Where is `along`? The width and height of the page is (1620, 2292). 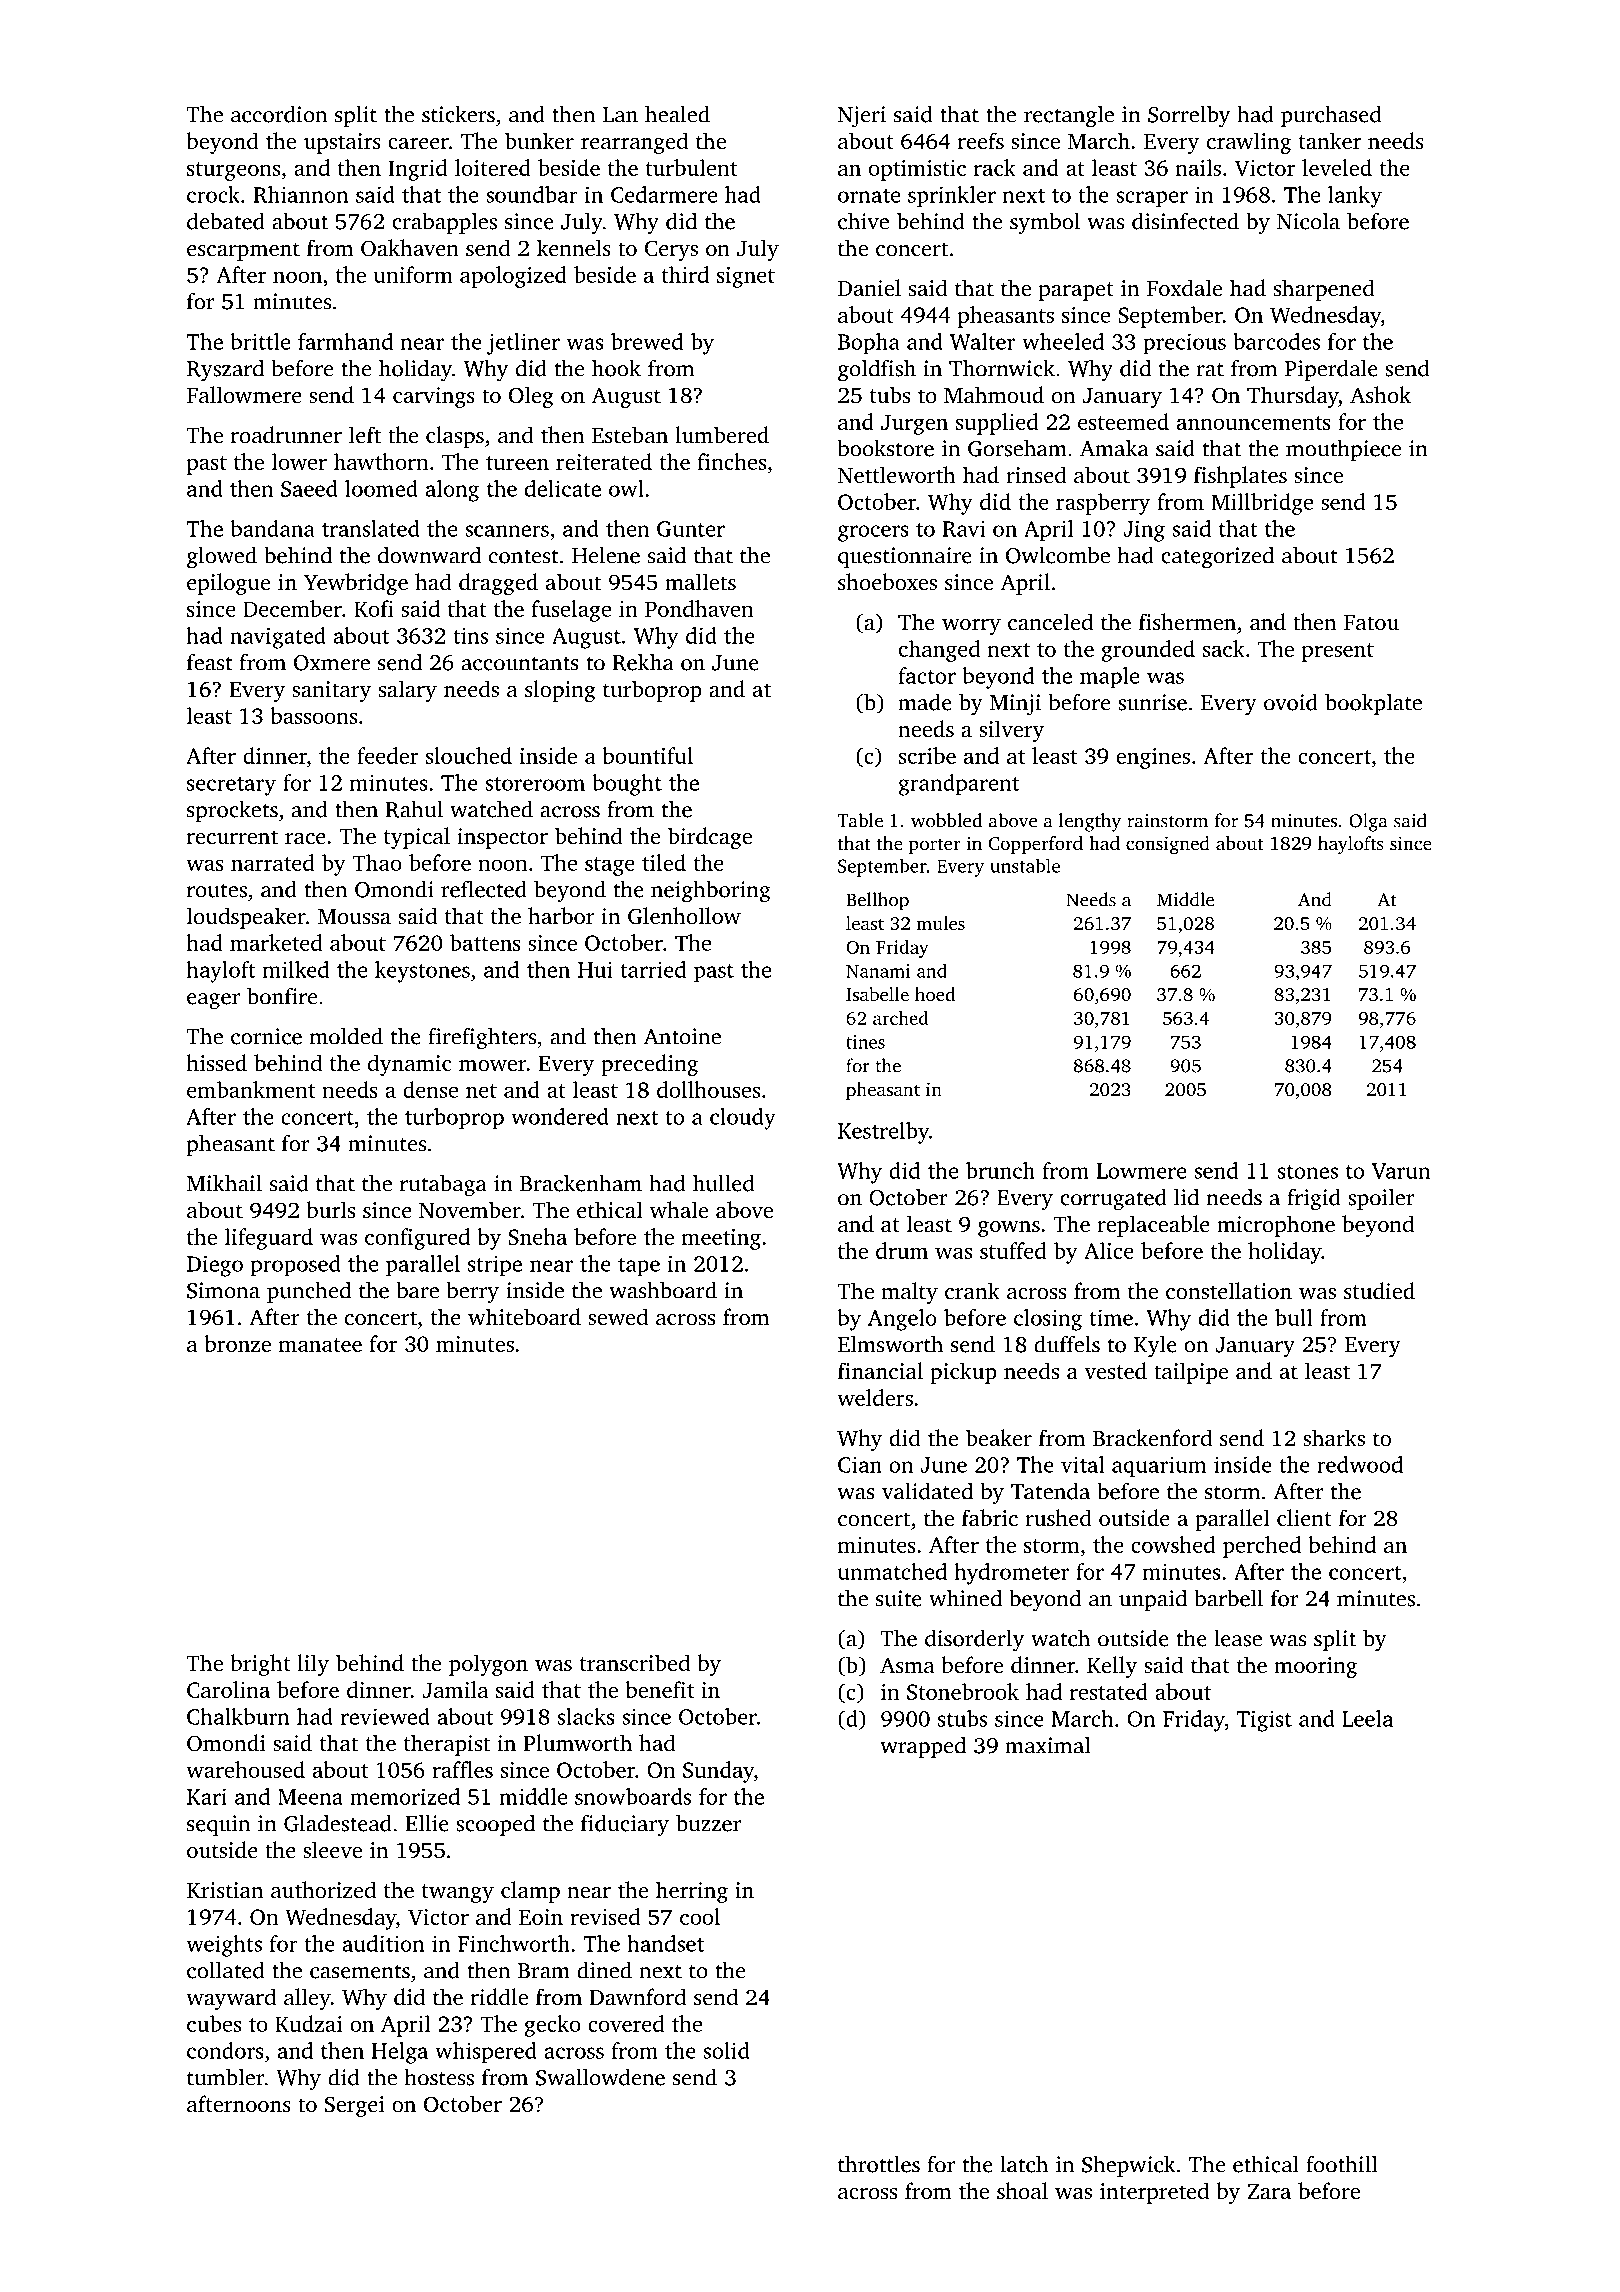
along is located at coordinates (452, 491).
